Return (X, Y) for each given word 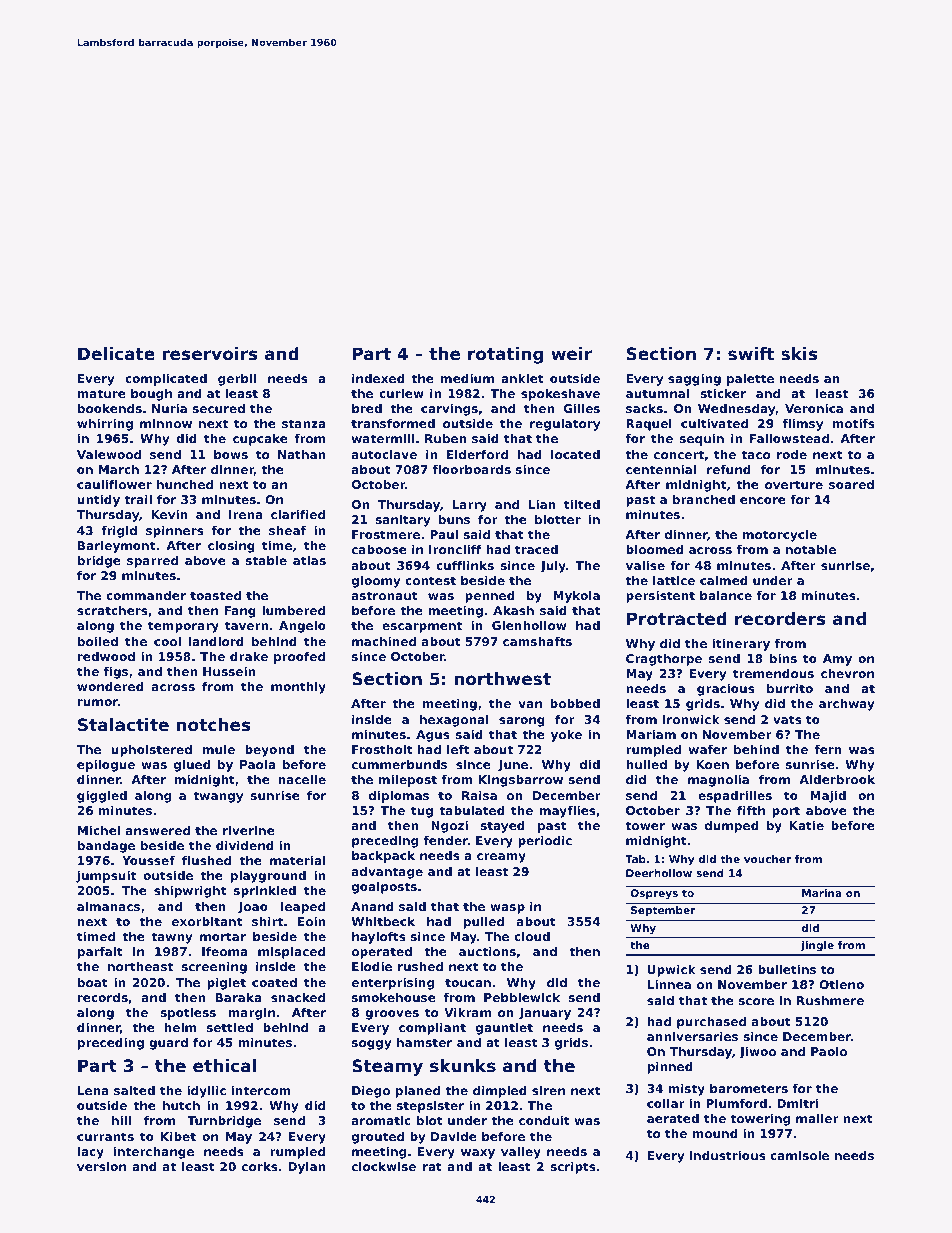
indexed (378, 378)
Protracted (677, 618)
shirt (267, 921)
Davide (454, 1136)
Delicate (116, 353)
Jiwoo (757, 1053)
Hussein (229, 671)
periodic (545, 842)
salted (134, 1090)
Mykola (576, 597)
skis (799, 353)
